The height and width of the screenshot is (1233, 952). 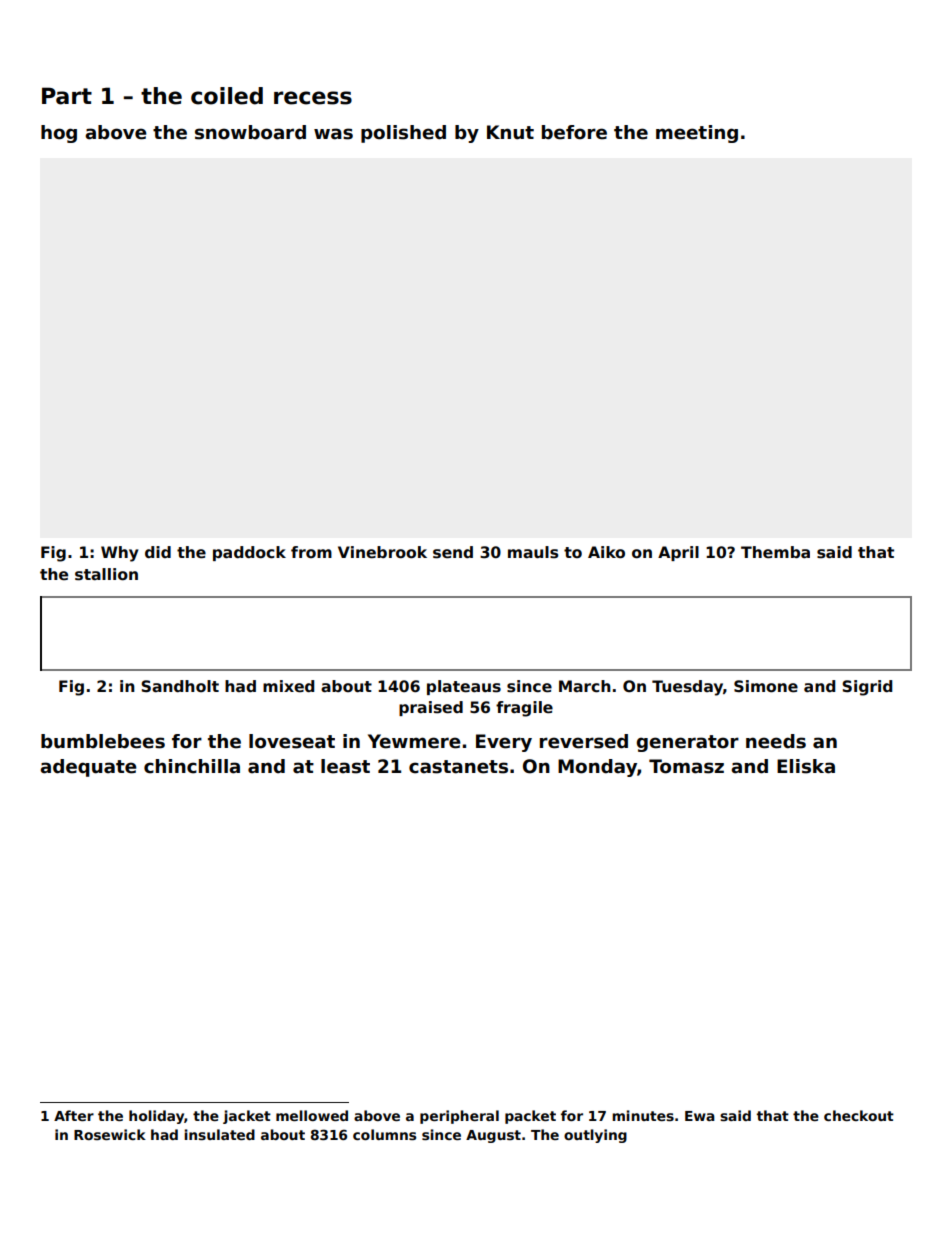 I want to click on April, so click(x=678, y=553).
